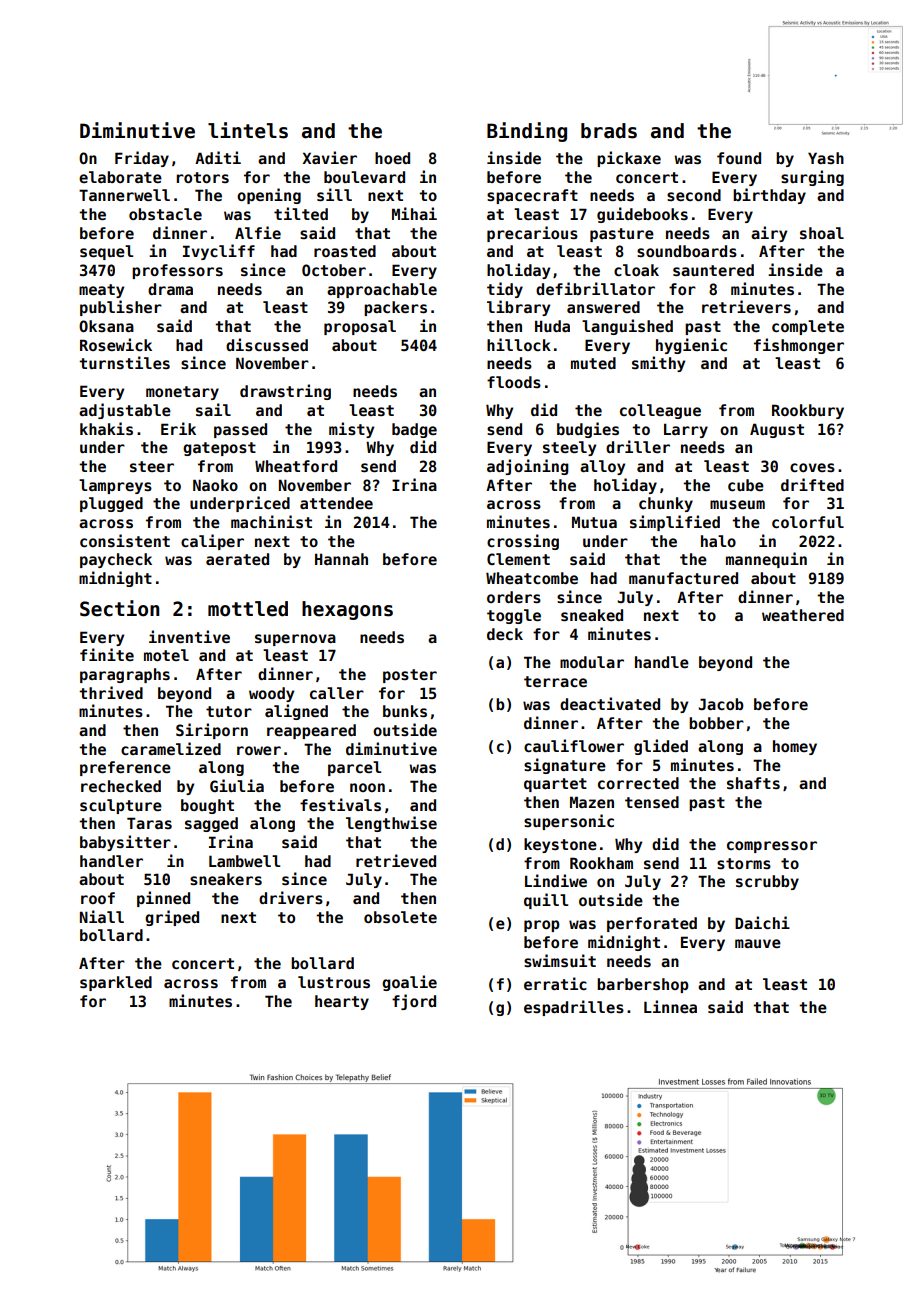  I want to click on Niall, so click(102, 916).
